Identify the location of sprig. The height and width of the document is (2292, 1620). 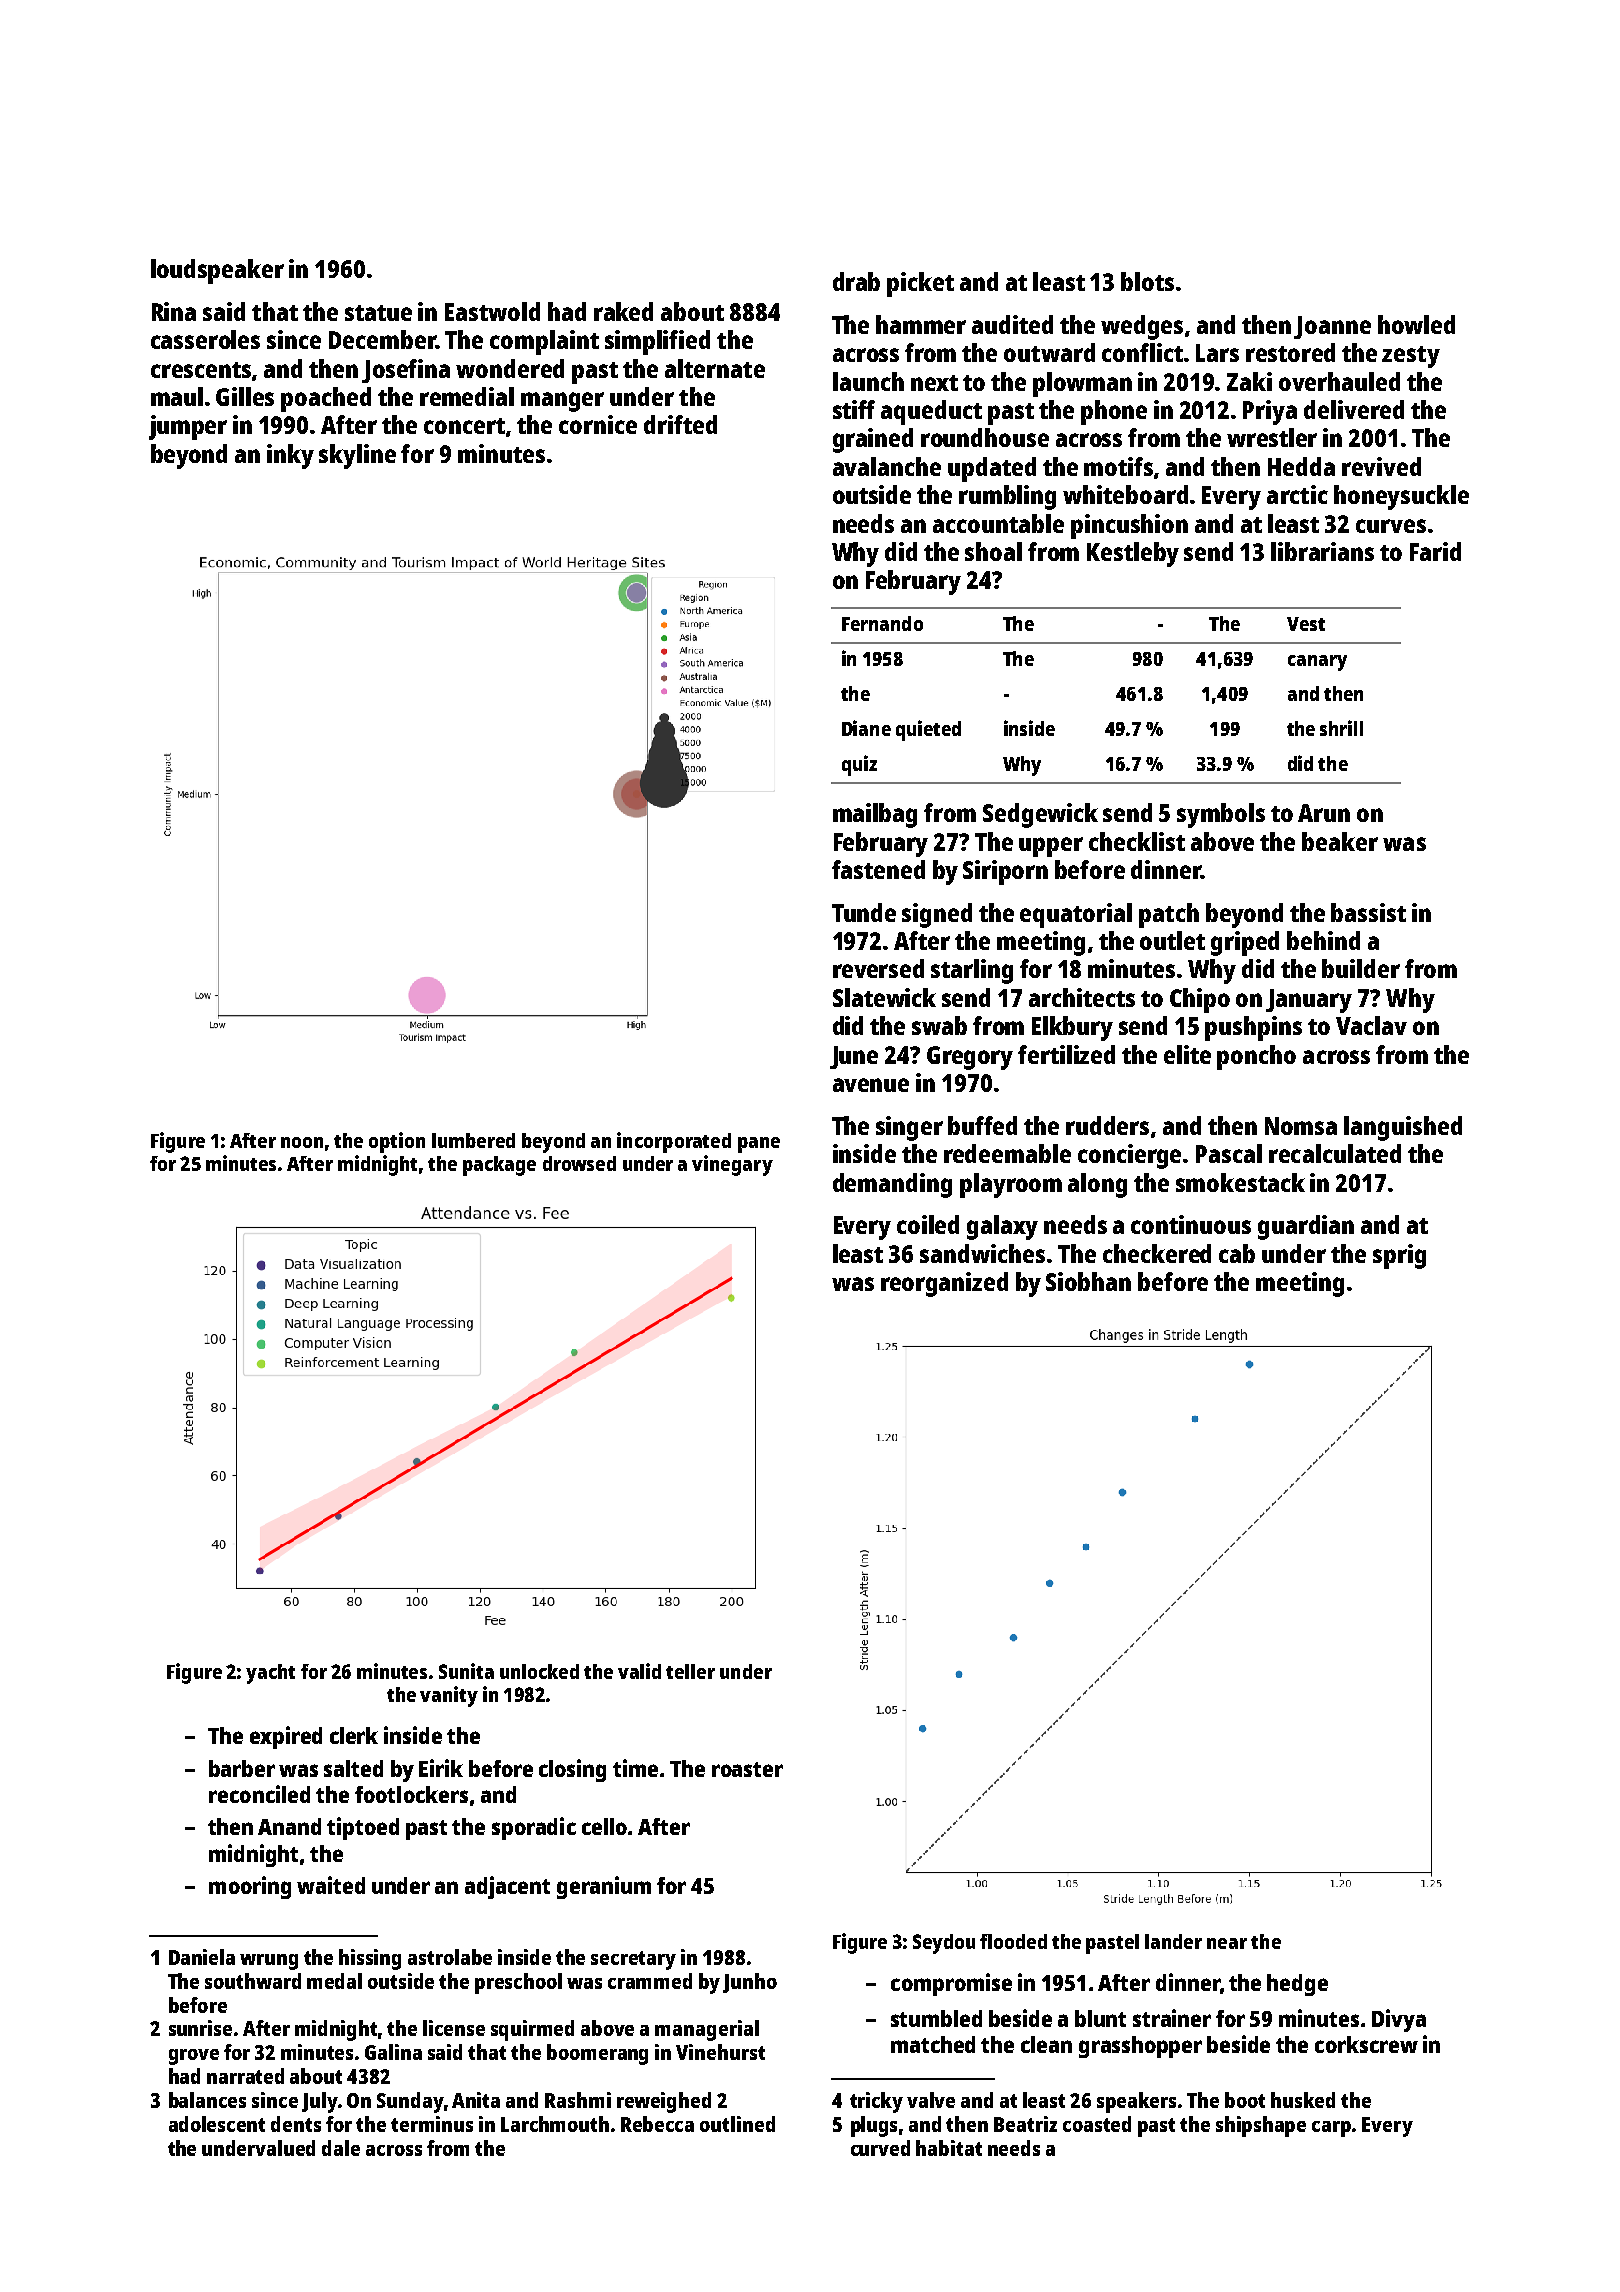
(1399, 1256).
